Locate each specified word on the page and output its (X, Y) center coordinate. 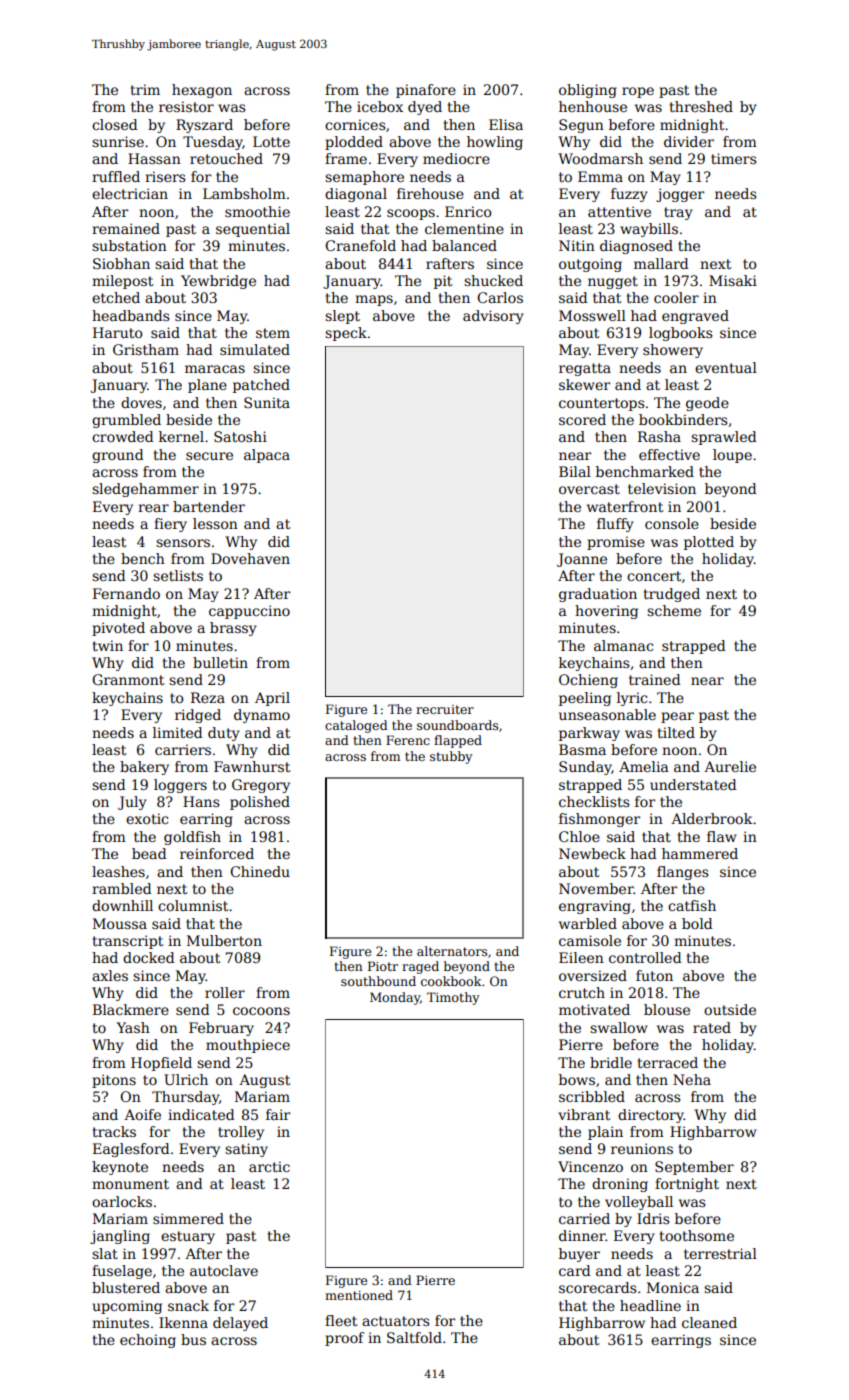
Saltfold (414, 1337)
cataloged (356, 726)
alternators (452, 951)
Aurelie (730, 766)
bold (697, 923)
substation (129, 245)
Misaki (733, 280)
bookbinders (683, 419)
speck (346, 334)
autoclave (224, 1270)
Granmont (128, 679)
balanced (464, 245)
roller (225, 992)
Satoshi (240, 436)
